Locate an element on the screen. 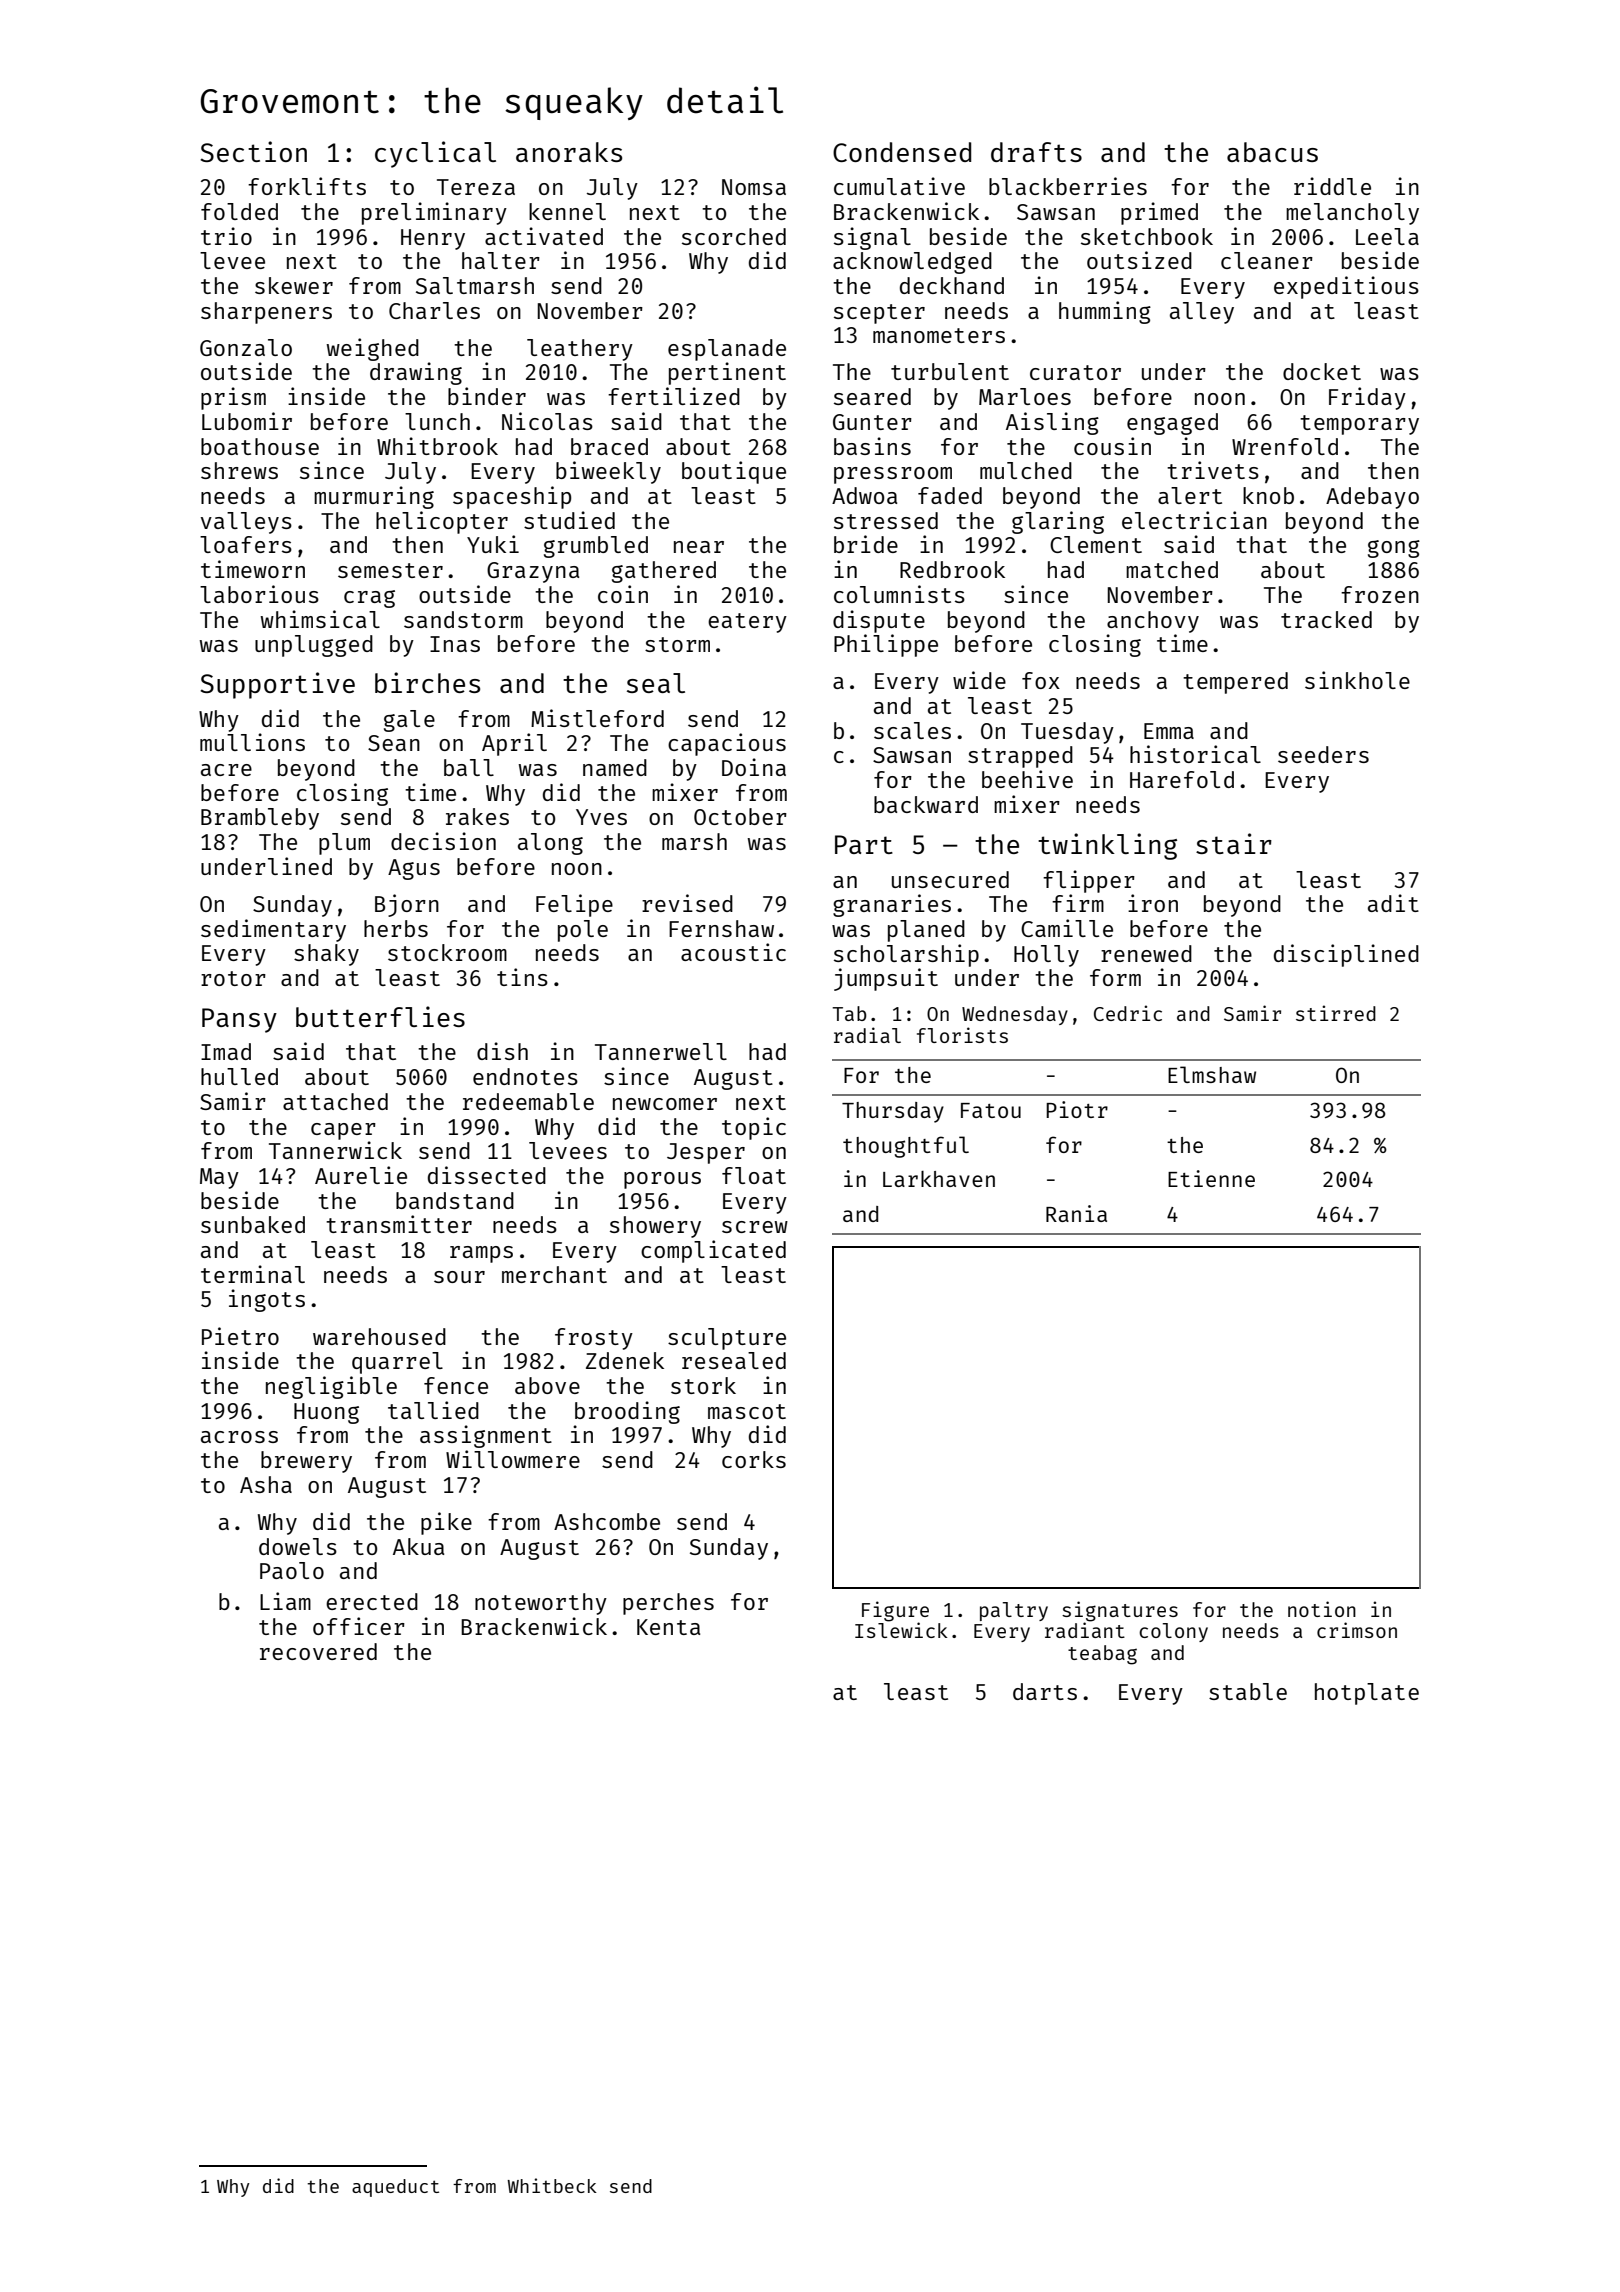 This screenshot has height=2292, width=1620. aqueduct is located at coordinates (395, 2188).
